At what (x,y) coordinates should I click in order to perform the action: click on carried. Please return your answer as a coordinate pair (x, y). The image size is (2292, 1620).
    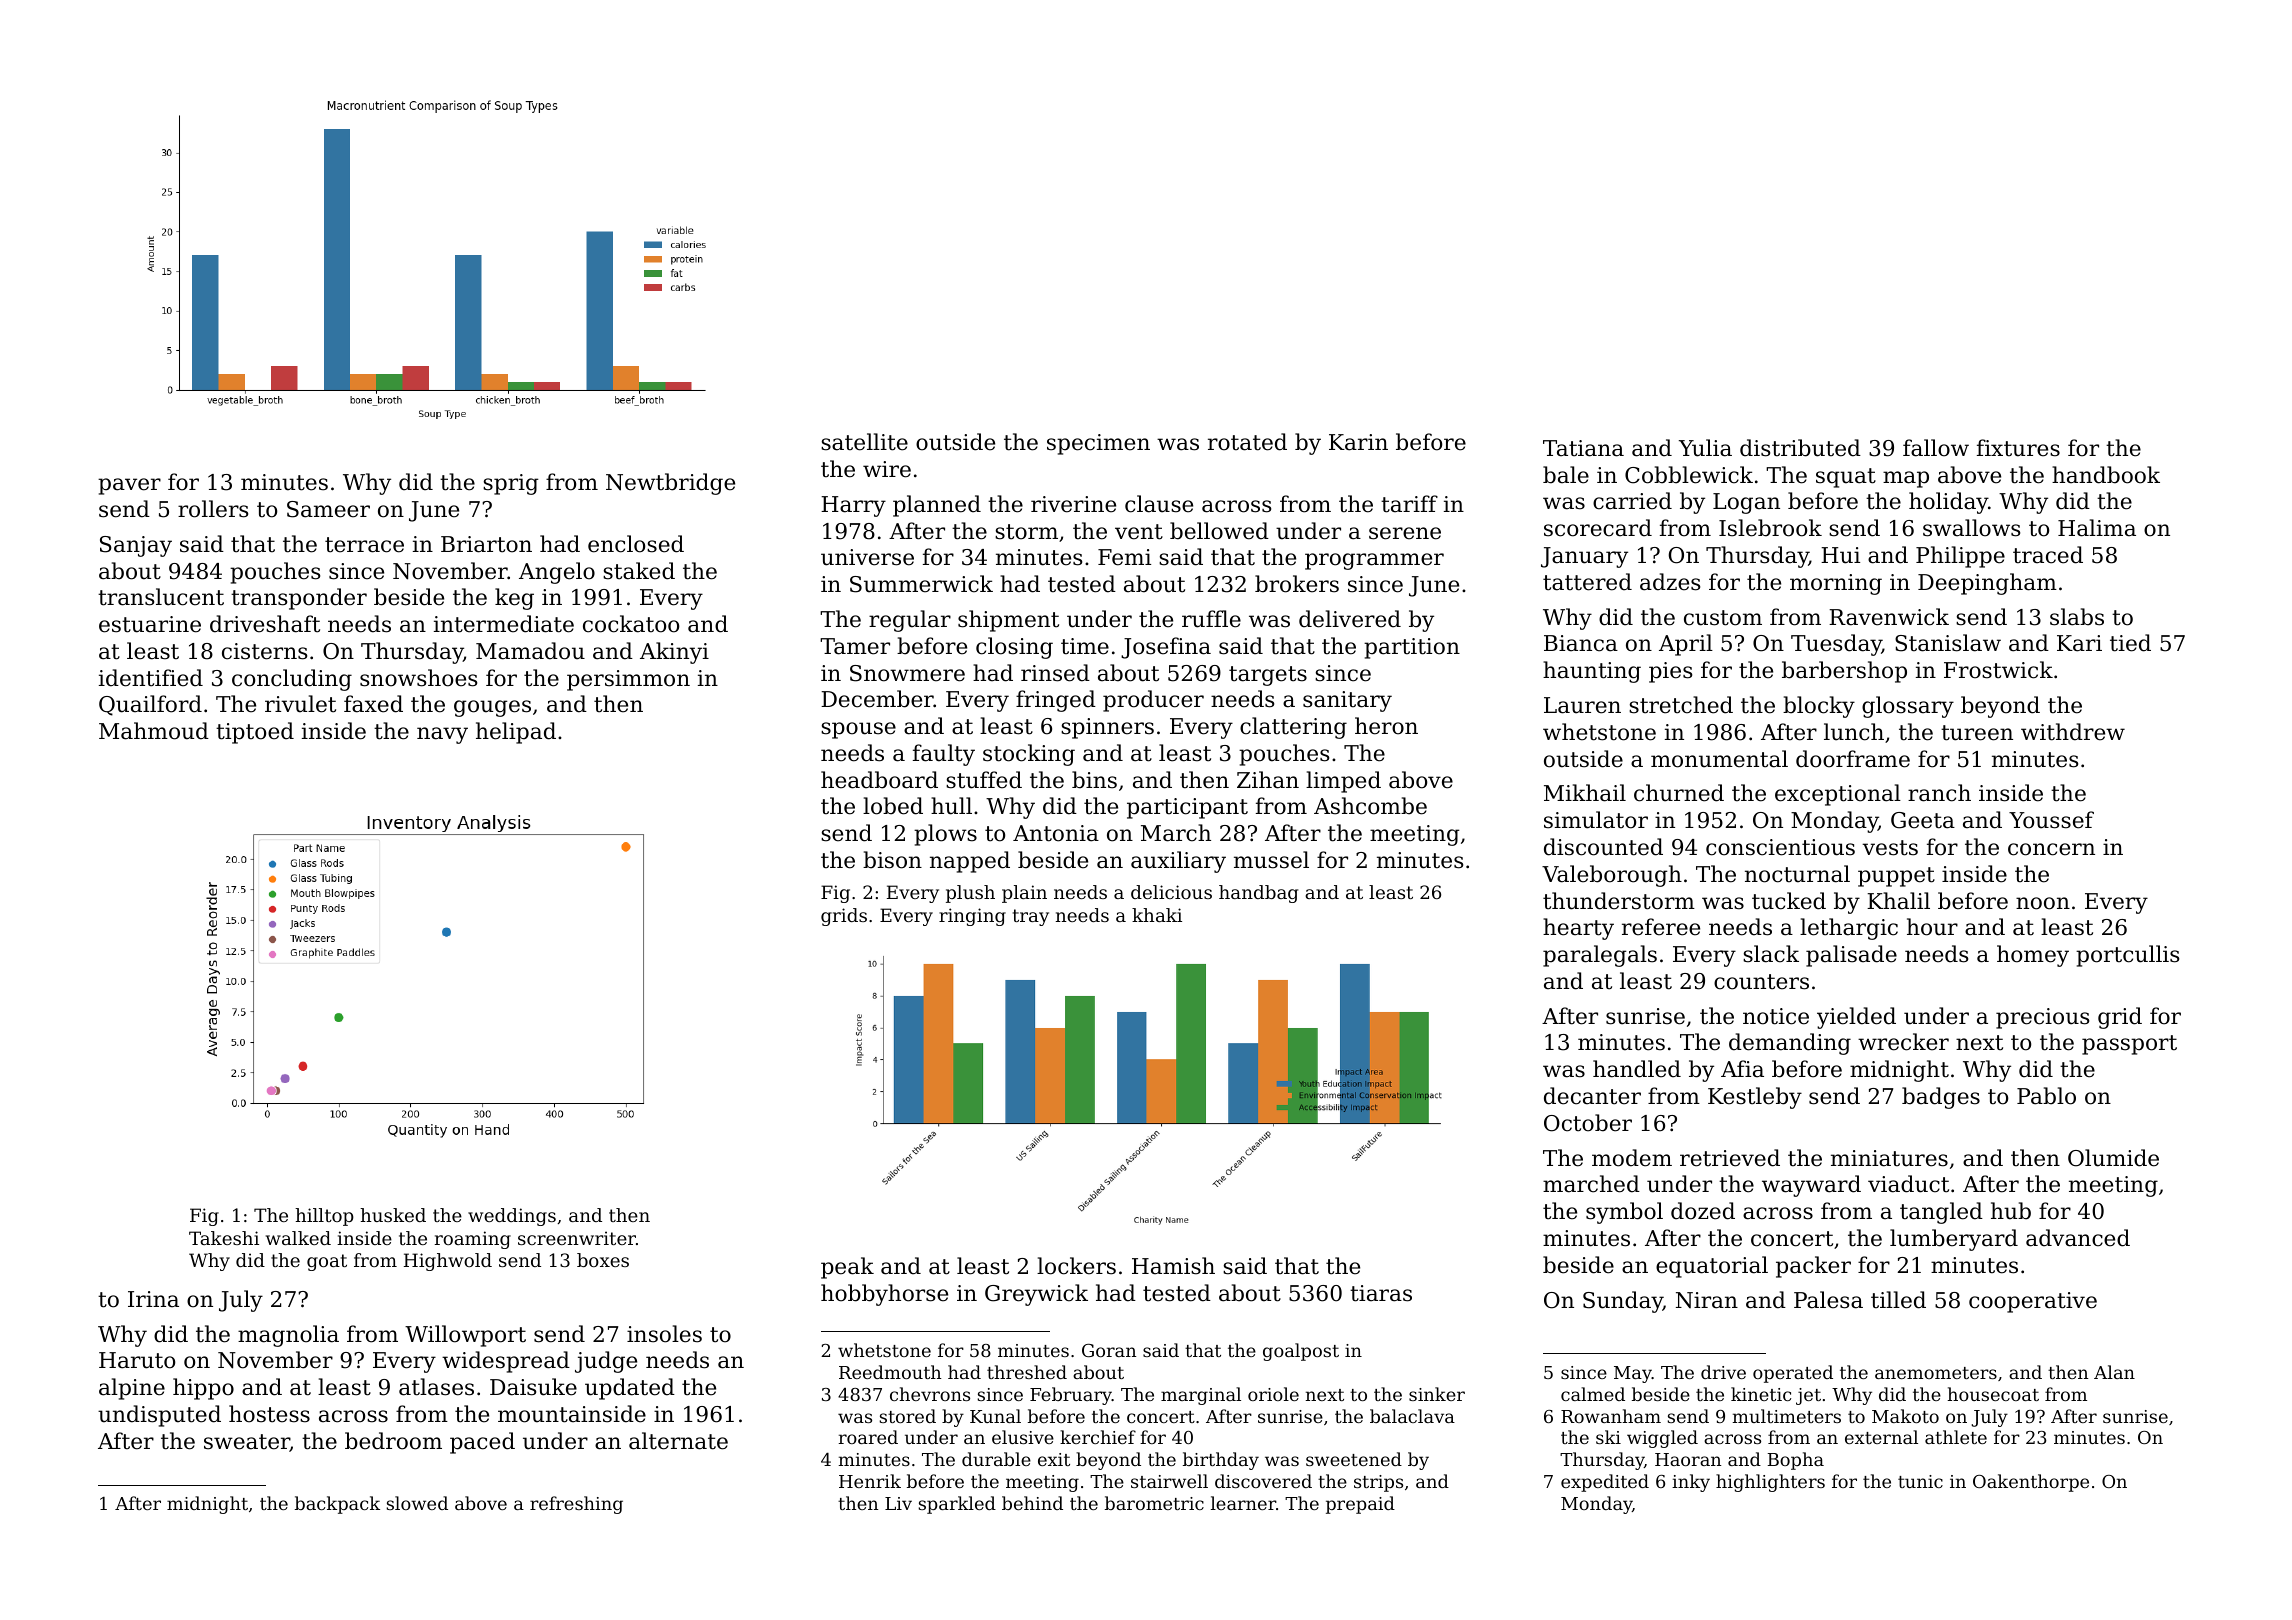
    Looking at the image, I should click on (1632, 501).
